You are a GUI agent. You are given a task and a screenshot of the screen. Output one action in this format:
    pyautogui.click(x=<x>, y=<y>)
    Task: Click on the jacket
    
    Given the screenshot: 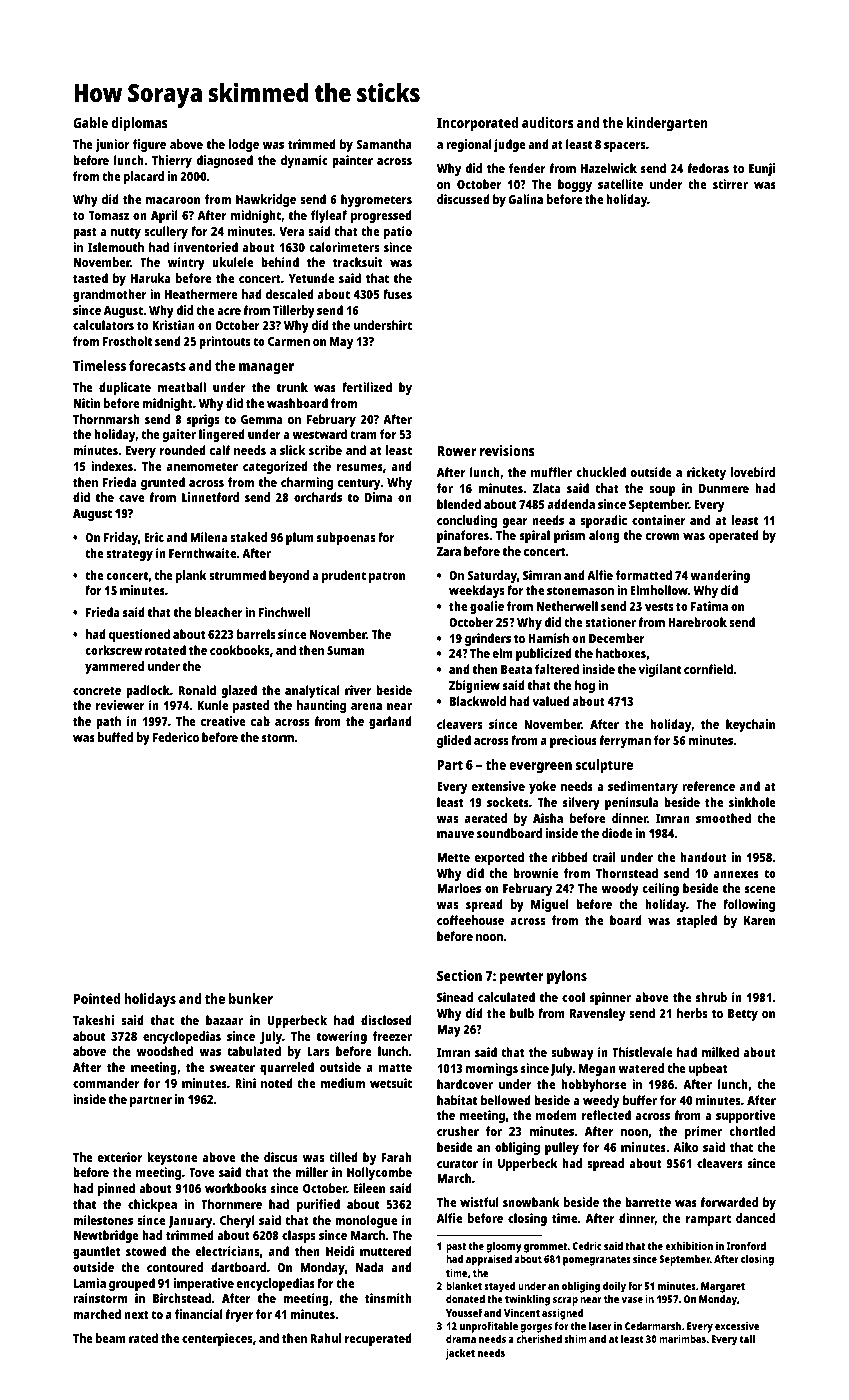 What is the action you would take?
    pyautogui.click(x=460, y=1354)
